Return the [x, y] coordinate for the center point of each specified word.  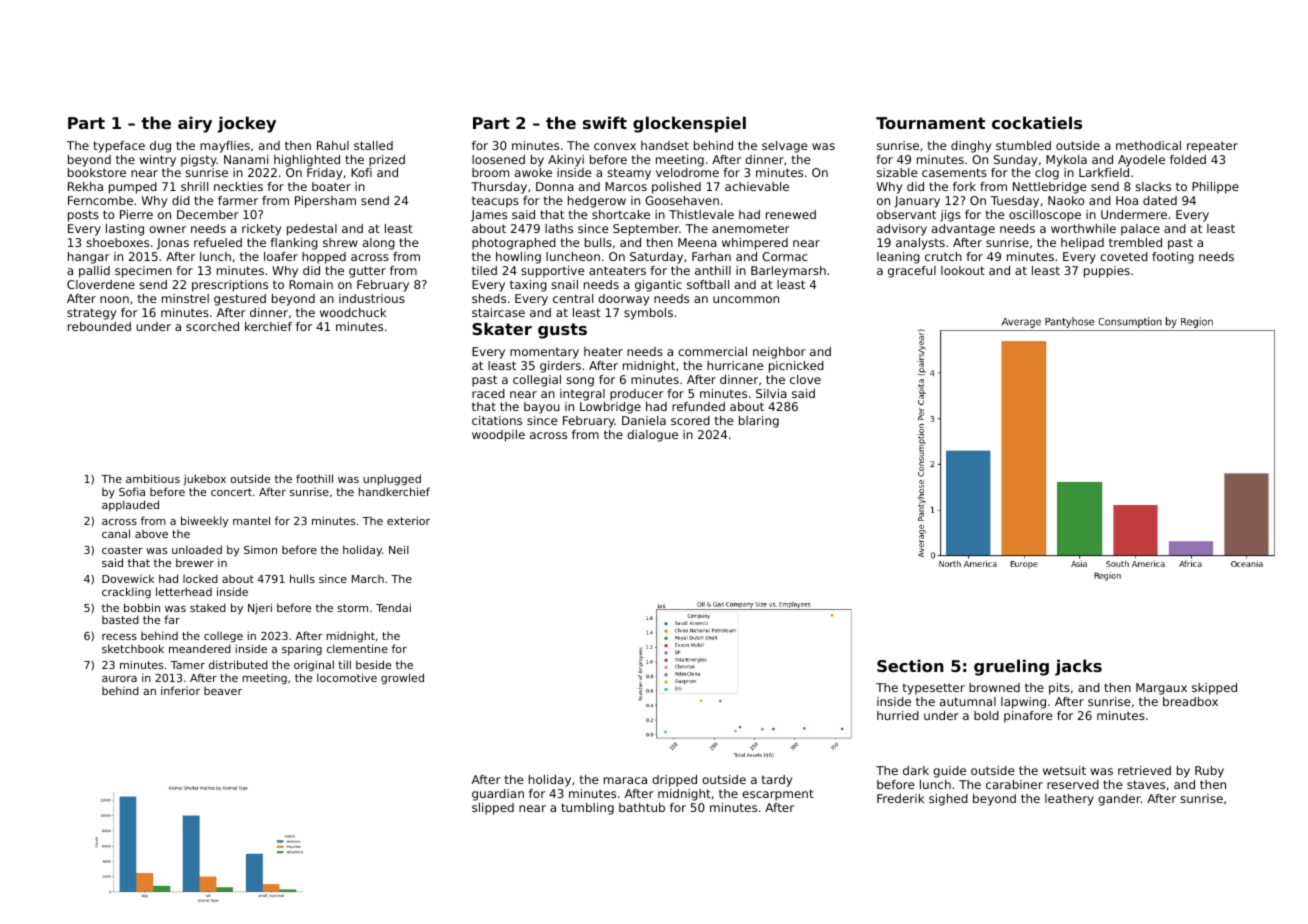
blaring [759, 422]
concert [231, 492]
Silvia [771, 393]
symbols [648, 314]
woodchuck [353, 312]
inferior [180, 690]
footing [1173, 258]
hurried [898, 715]
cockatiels [1037, 122]
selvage [784, 147]
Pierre [136, 214]
